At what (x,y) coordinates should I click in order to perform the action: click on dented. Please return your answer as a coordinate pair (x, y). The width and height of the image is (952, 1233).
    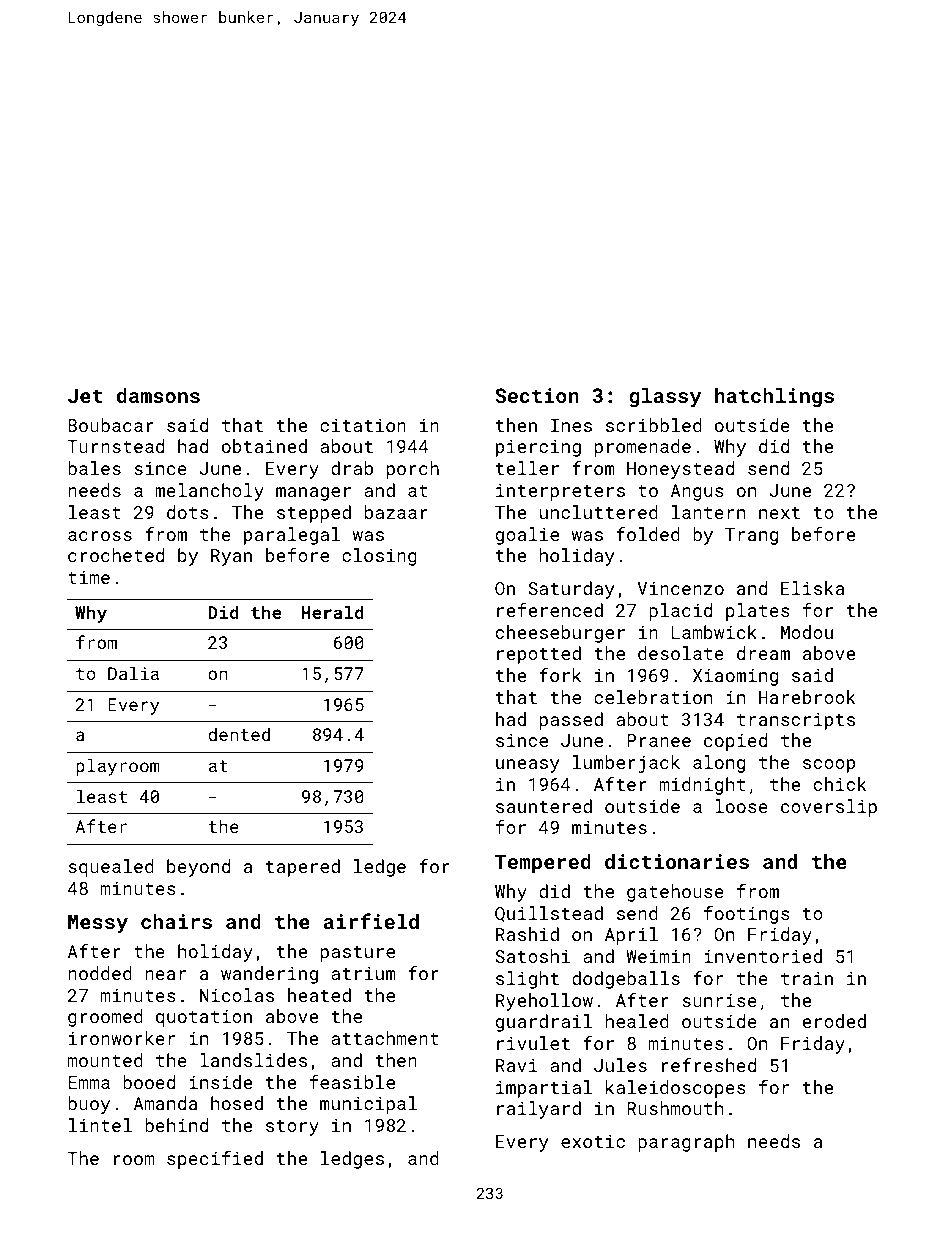
    Looking at the image, I should click on (239, 734).
